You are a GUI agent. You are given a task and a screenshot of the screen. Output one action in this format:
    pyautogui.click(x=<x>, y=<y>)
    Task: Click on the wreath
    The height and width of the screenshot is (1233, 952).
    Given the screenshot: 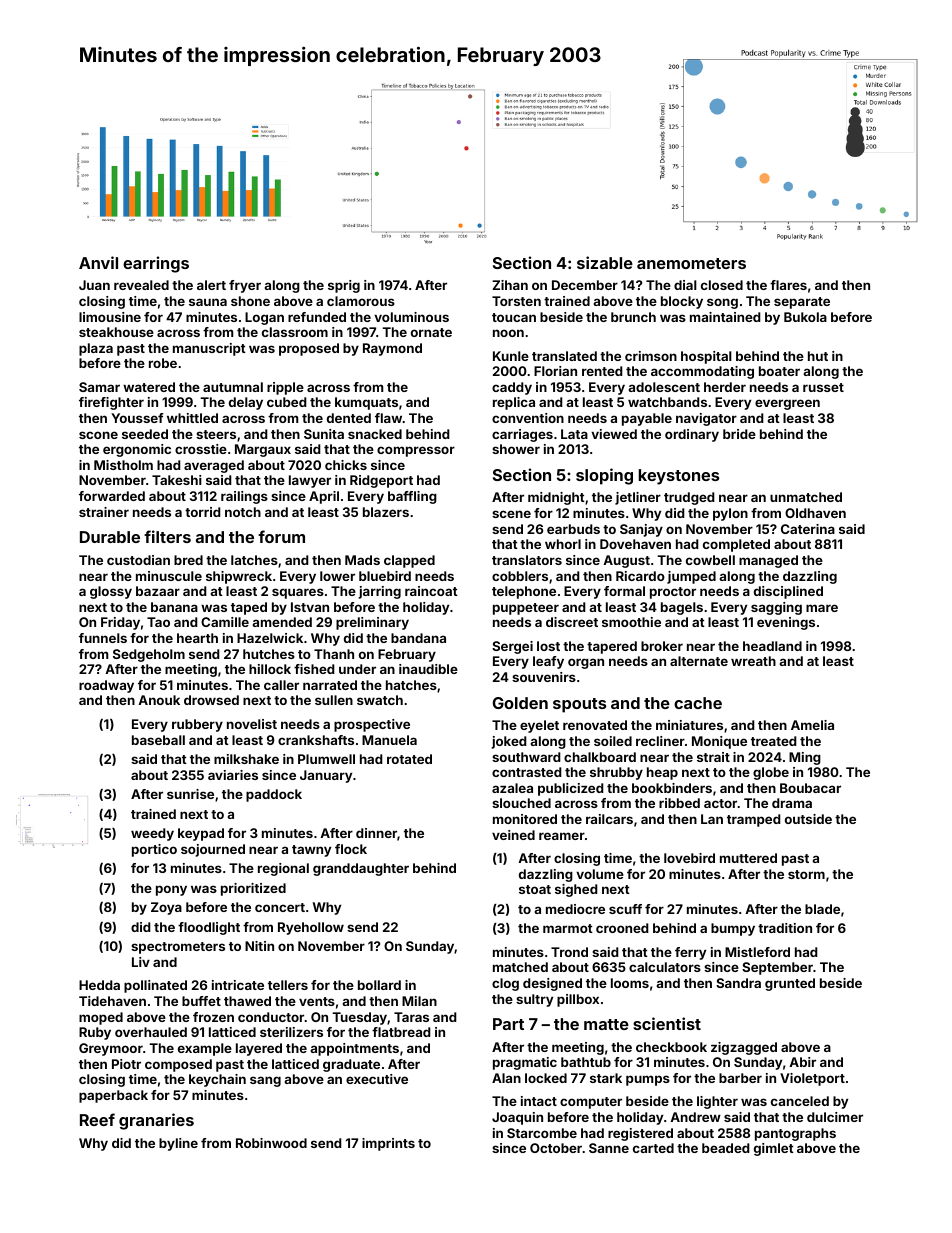 What is the action you would take?
    pyautogui.click(x=753, y=661)
